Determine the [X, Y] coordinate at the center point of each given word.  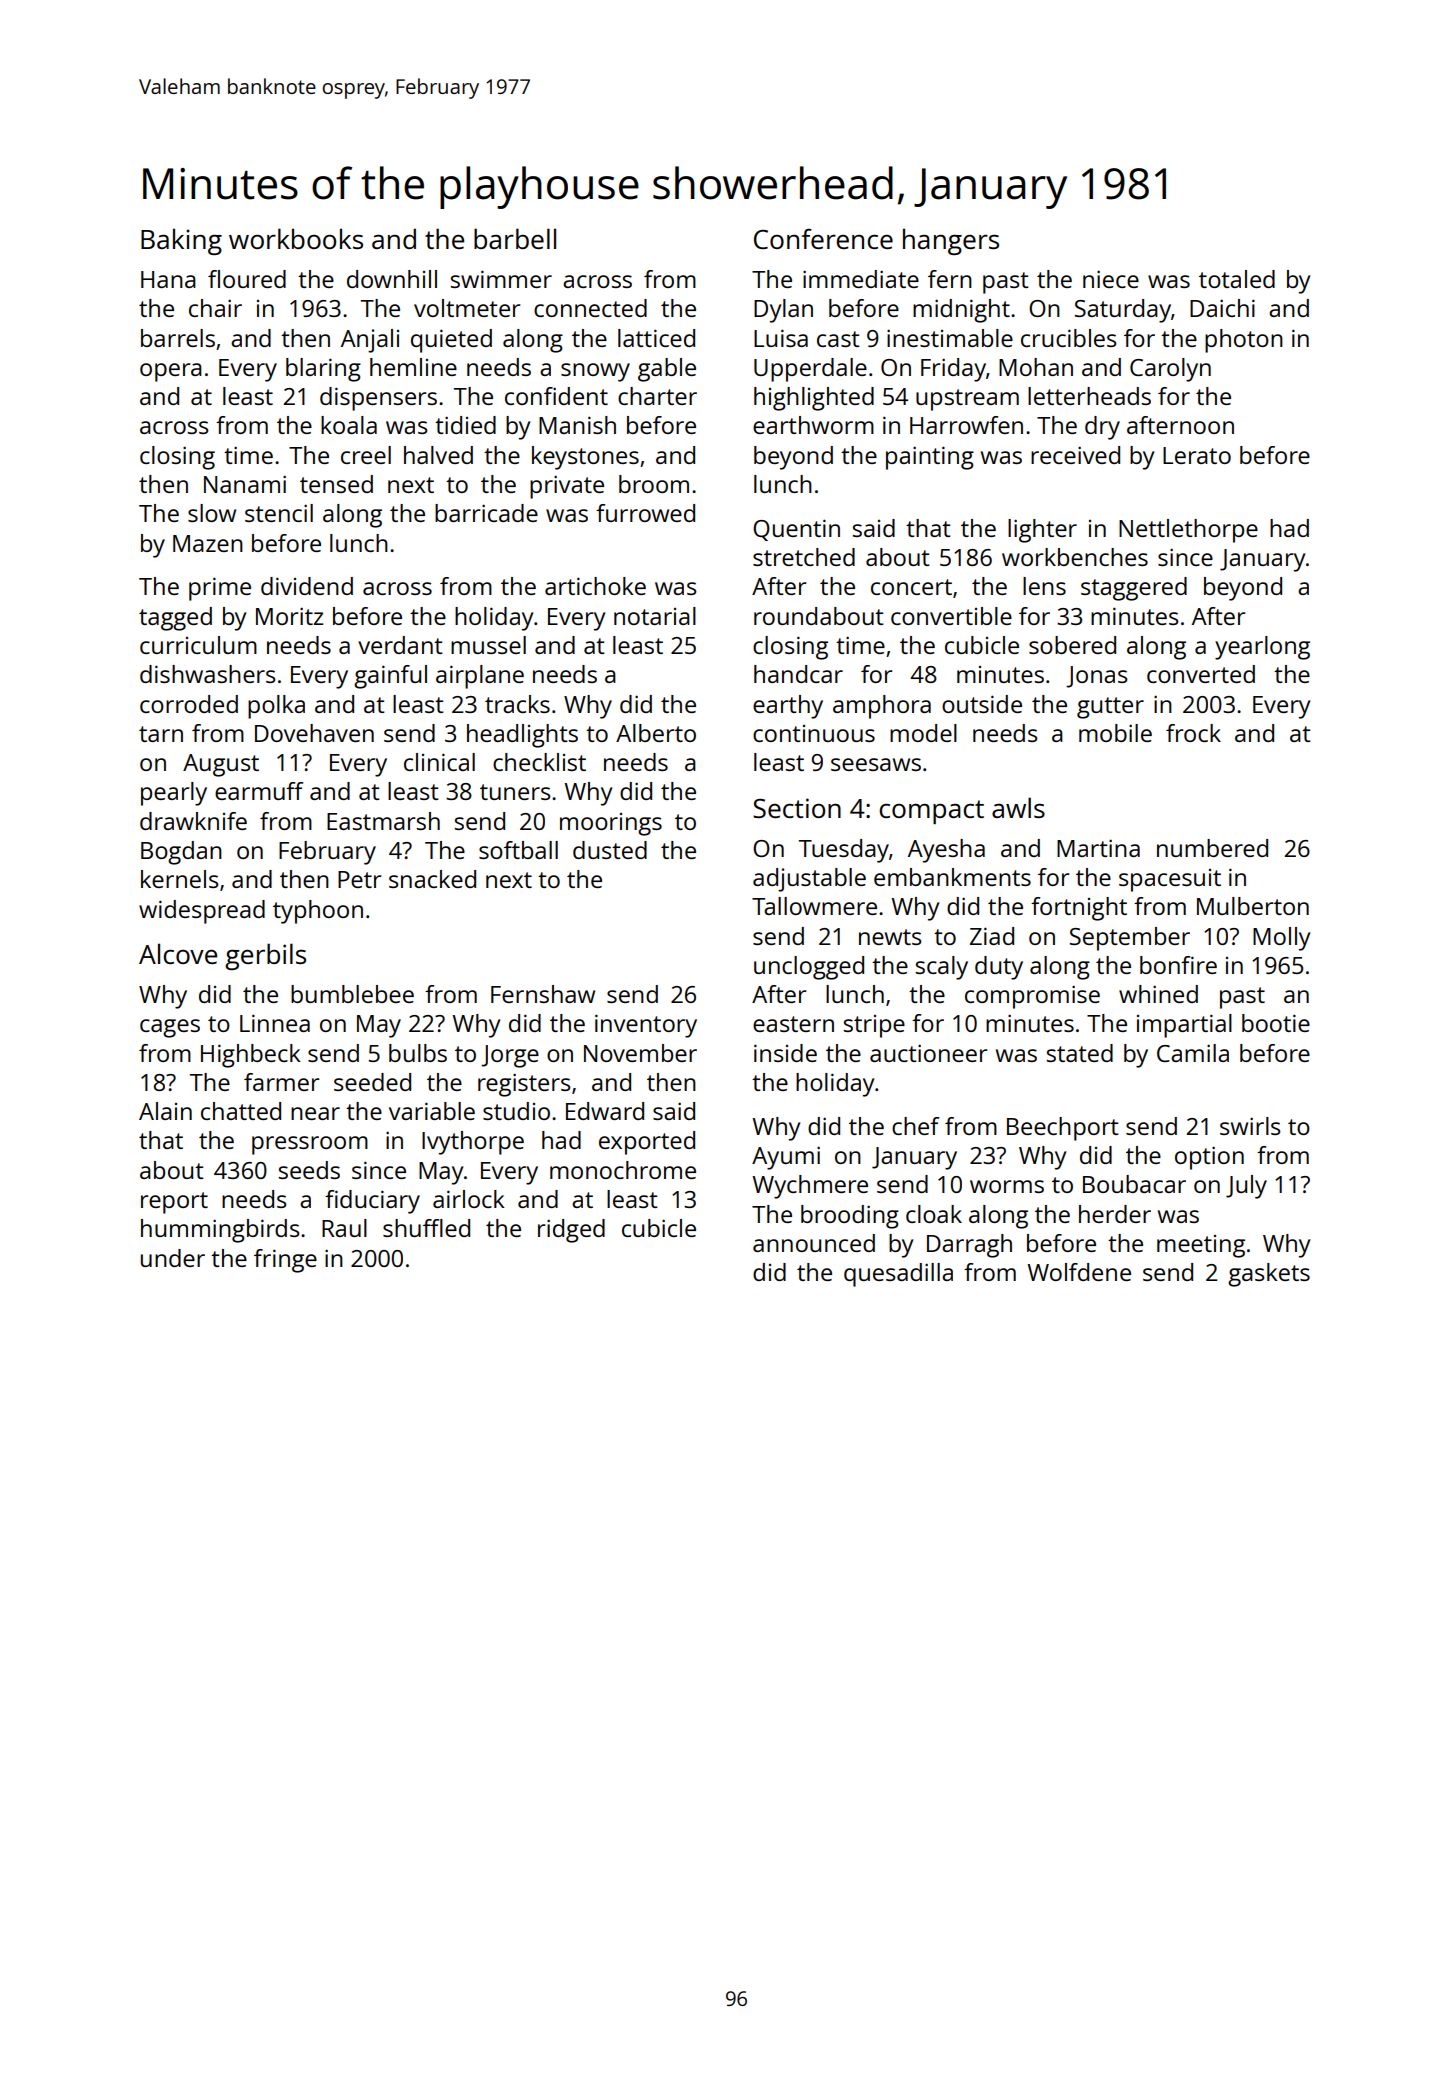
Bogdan [181, 853]
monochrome [623, 1170]
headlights [522, 736]
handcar [798, 674]
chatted [241, 1111]
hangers [951, 241]
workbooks [296, 238]
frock [1193, 733]
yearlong [1262, 648]
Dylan [783, 311]
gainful [390, 677]
